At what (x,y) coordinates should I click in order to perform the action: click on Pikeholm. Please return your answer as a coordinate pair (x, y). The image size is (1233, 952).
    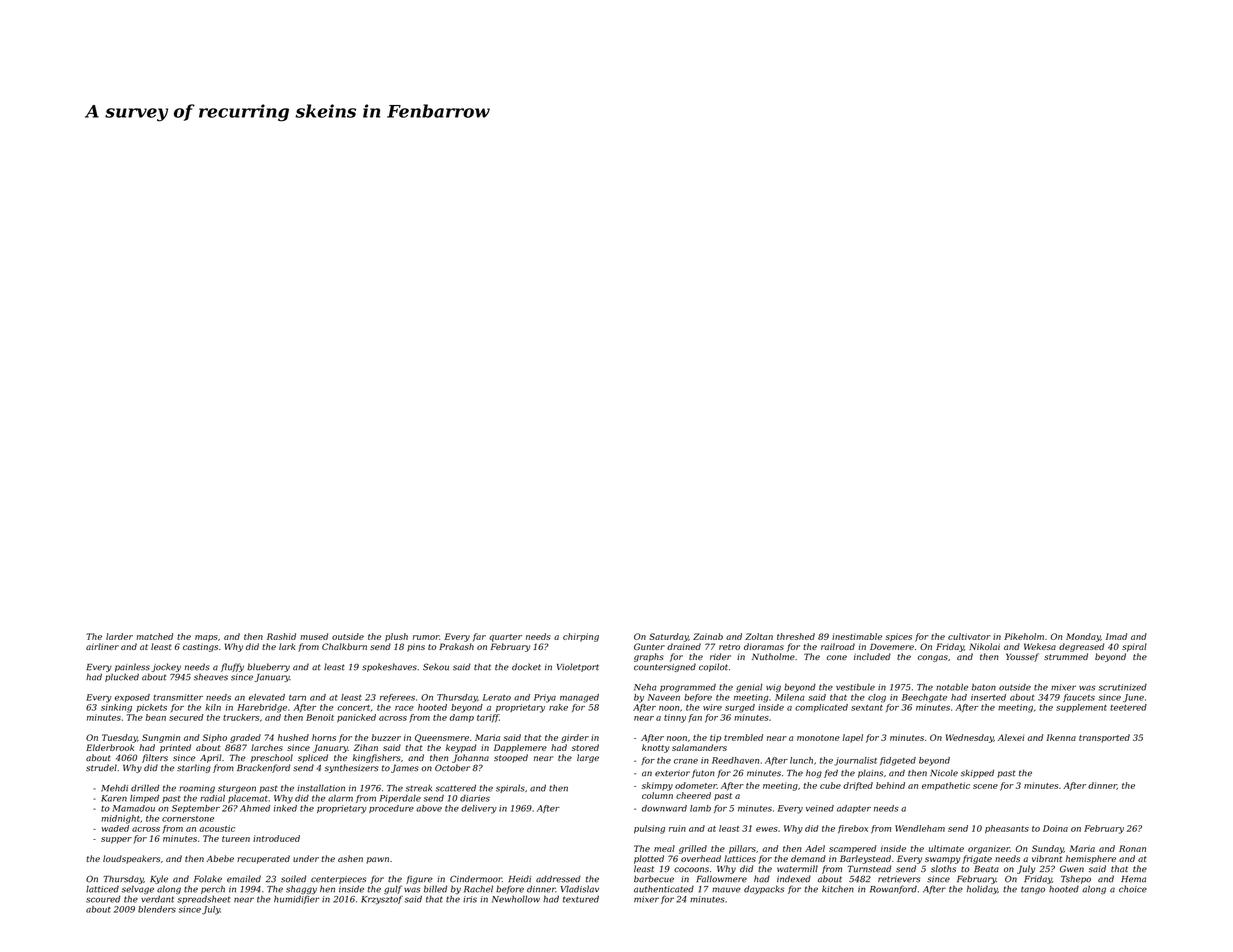
    Looking at the image, I should click on (1024, 636).
